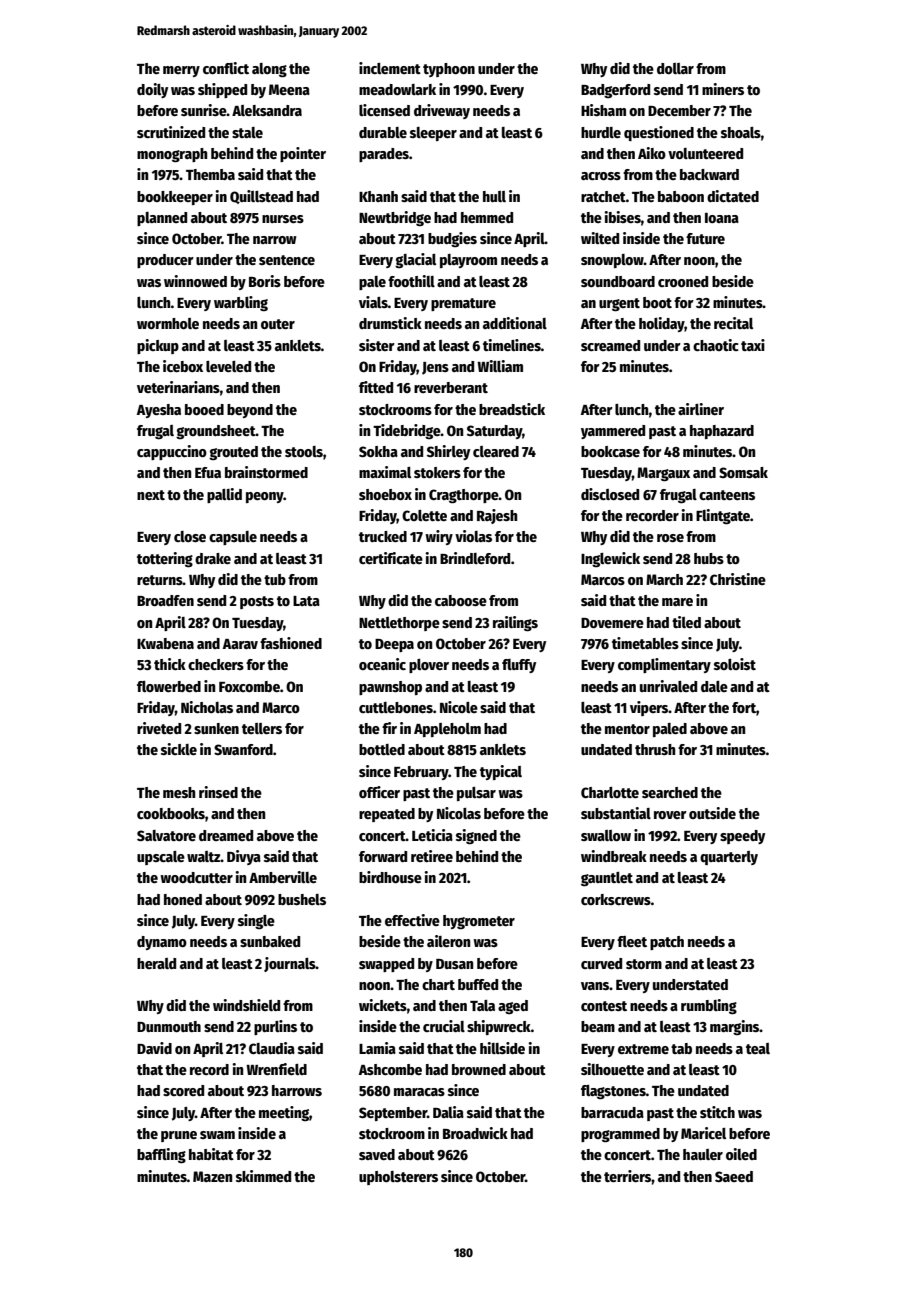  I want to click on David, so click(154, 1048).
